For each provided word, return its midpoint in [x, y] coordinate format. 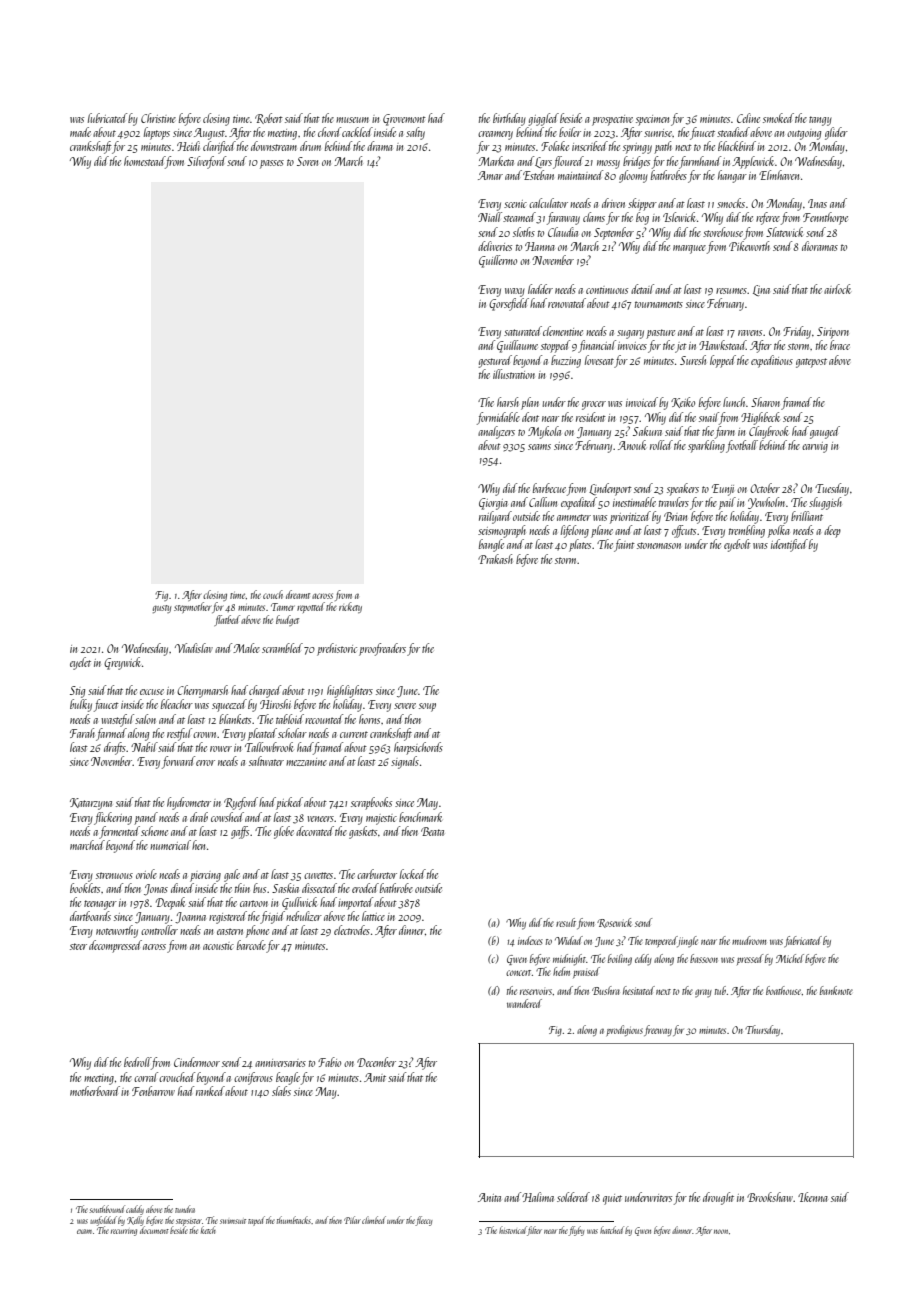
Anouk [632, 445]
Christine [158, 118]
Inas [817, 203]
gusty [162, 609]
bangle [491, 545]
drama [380, 146]
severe [405, 706]
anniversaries [280, 1063]
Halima [538, 1197]
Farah [82, 733]
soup [427, 707]
